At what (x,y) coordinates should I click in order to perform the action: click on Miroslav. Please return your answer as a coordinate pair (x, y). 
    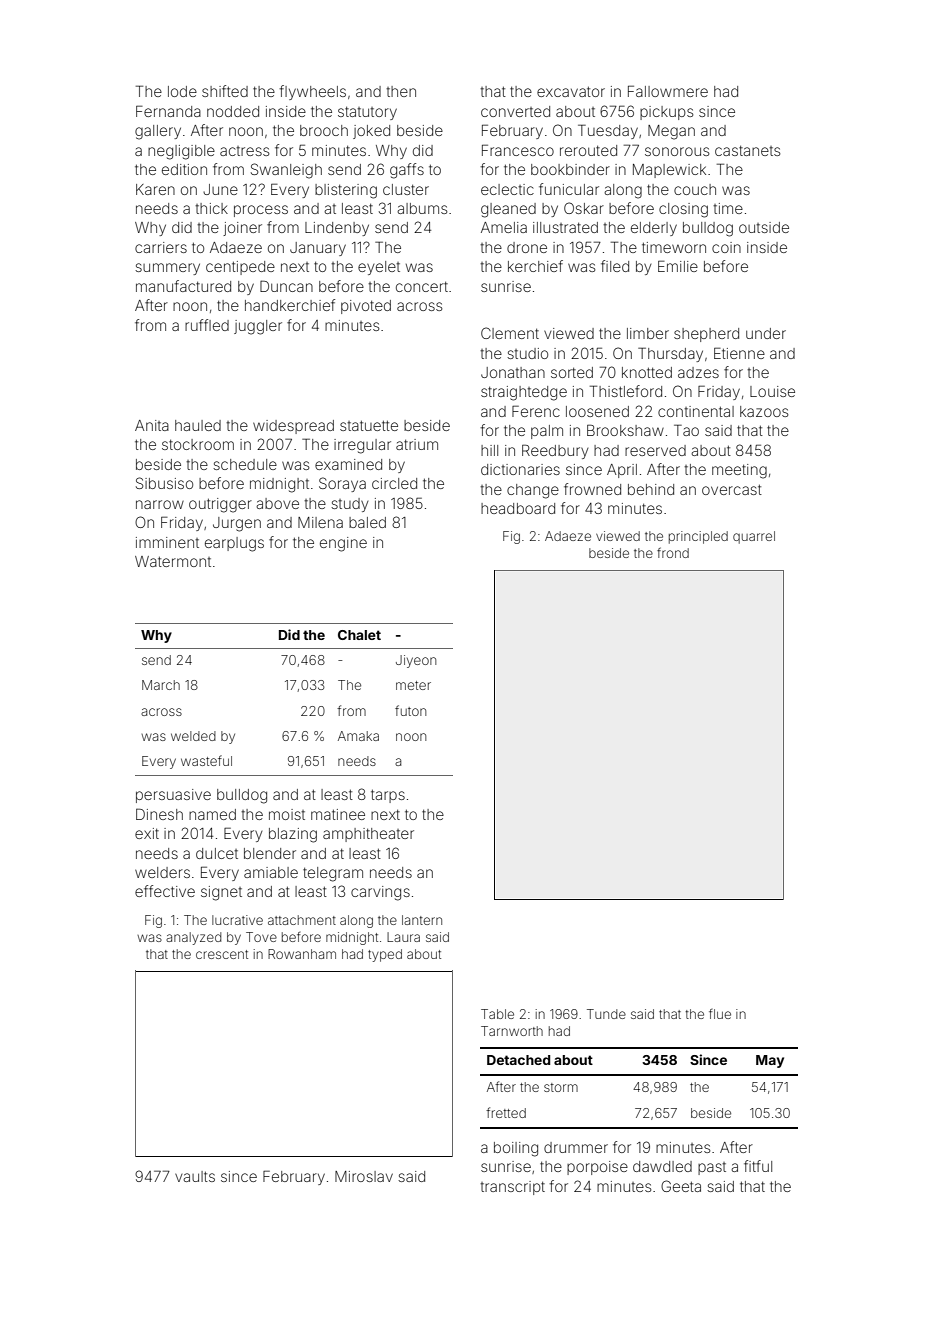
    Looking at the image, I should click on (364, 1176).
